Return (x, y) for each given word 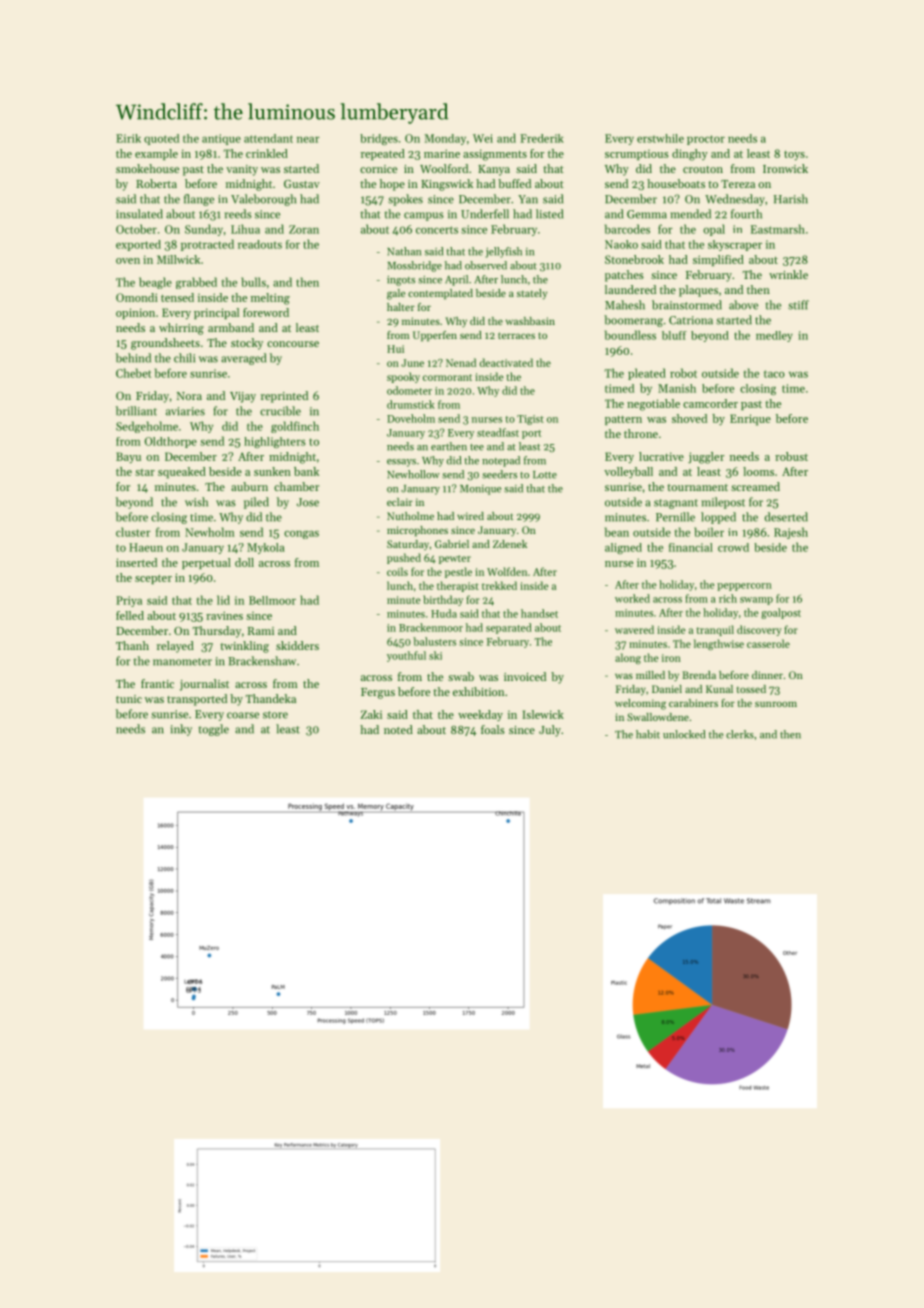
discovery (759, 630)
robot (683, 373)
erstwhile (660, 138)
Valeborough (263, 200)
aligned (623, 548)
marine (442, 153)
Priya (129, 601)
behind (133, 358)
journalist (204, 685)
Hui (395, 349)
